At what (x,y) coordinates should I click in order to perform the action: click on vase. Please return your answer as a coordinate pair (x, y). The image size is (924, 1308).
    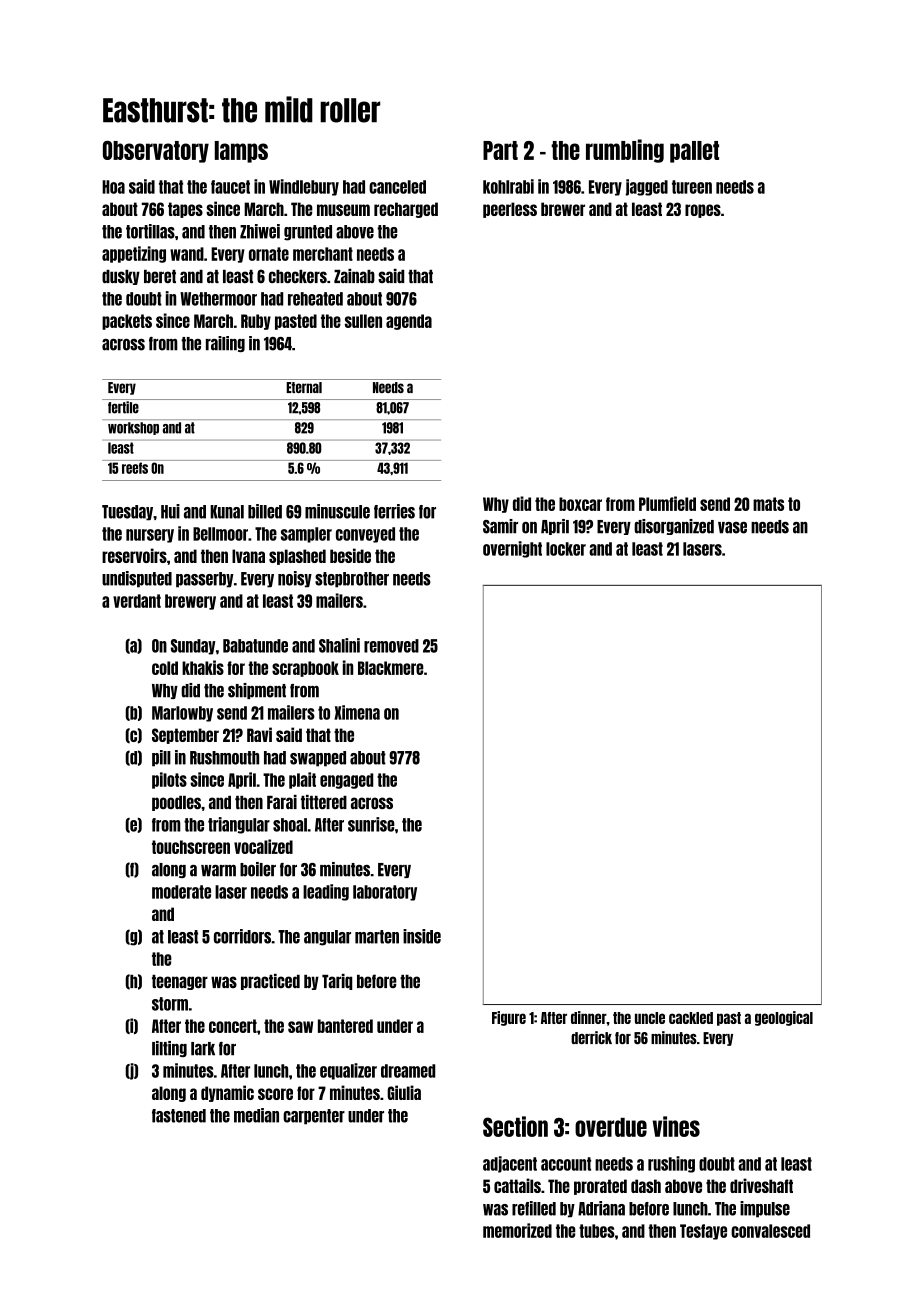
    Looking at the image, I should click on (732, 528).
